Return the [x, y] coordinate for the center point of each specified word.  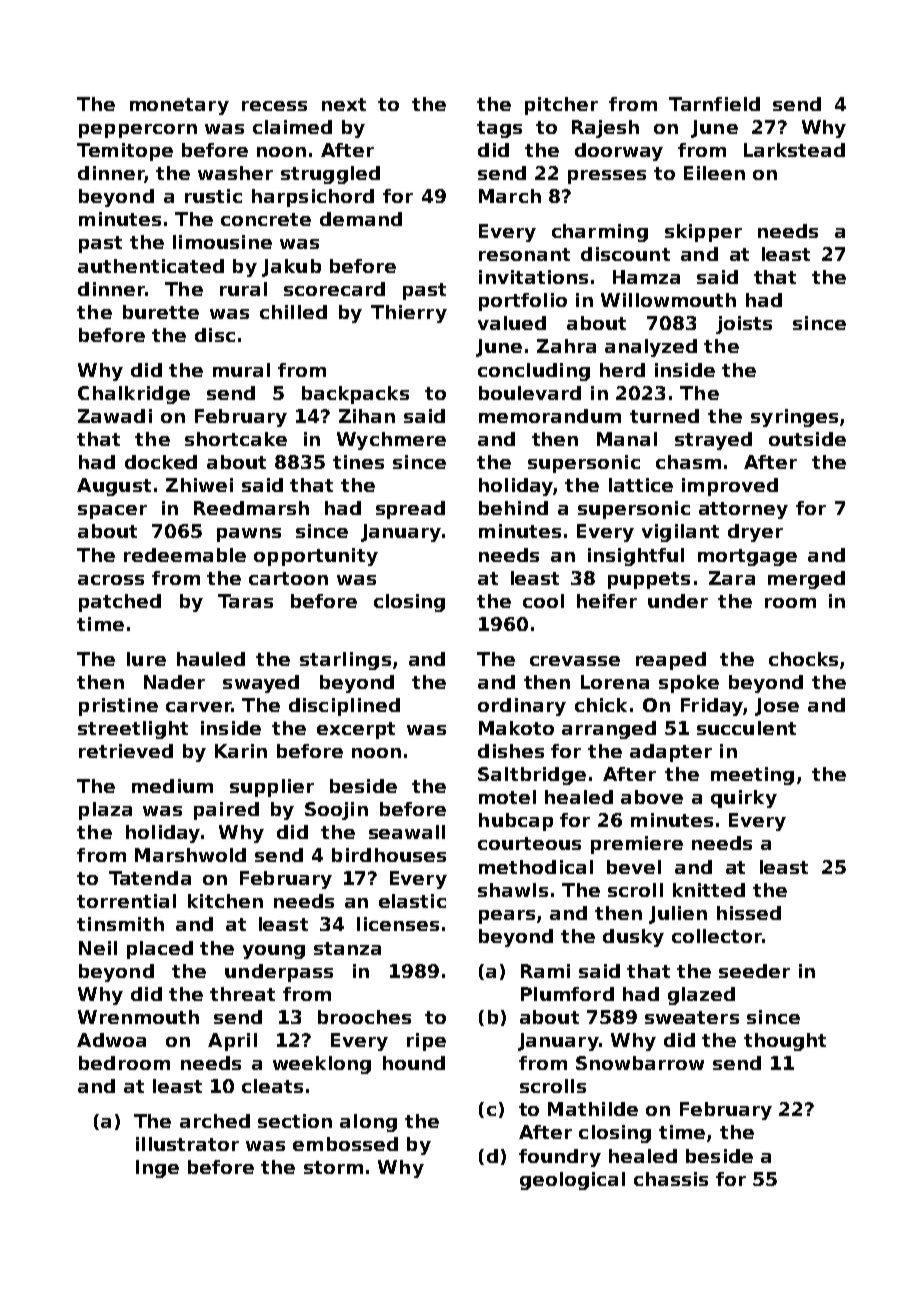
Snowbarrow [640, 1063]
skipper [703, 233]
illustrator [187, 1144]
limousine [222, 242]
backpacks [355, 395]
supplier [272, 788]
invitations [533, 277]
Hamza [646, 277]
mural [241, 370]
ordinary [522, 707]
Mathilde [593, 1109]
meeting [752, 776]
